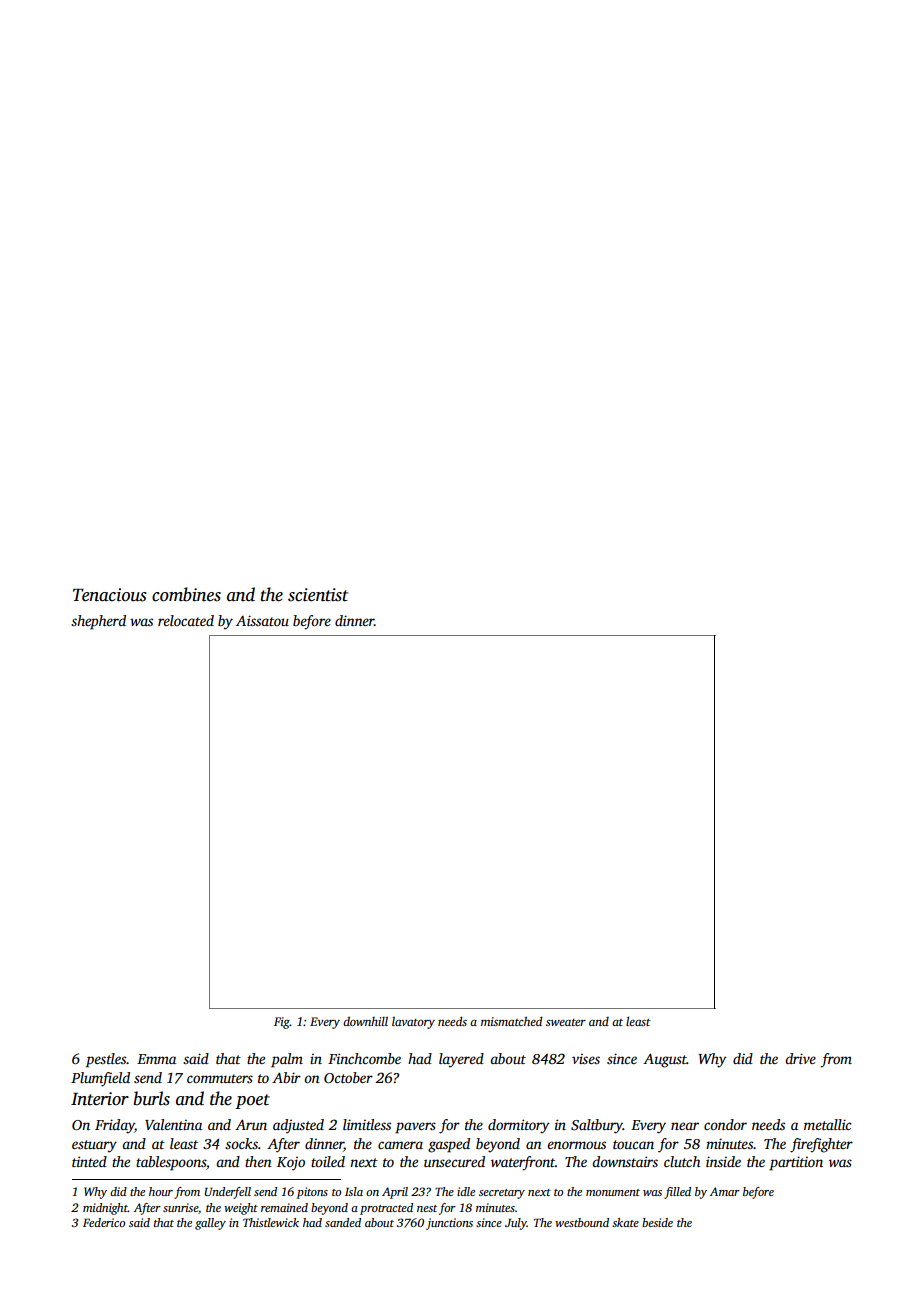  Describe the element at coordinates (511, 1021) in the screenshot. I see `mismatched` at that location.
